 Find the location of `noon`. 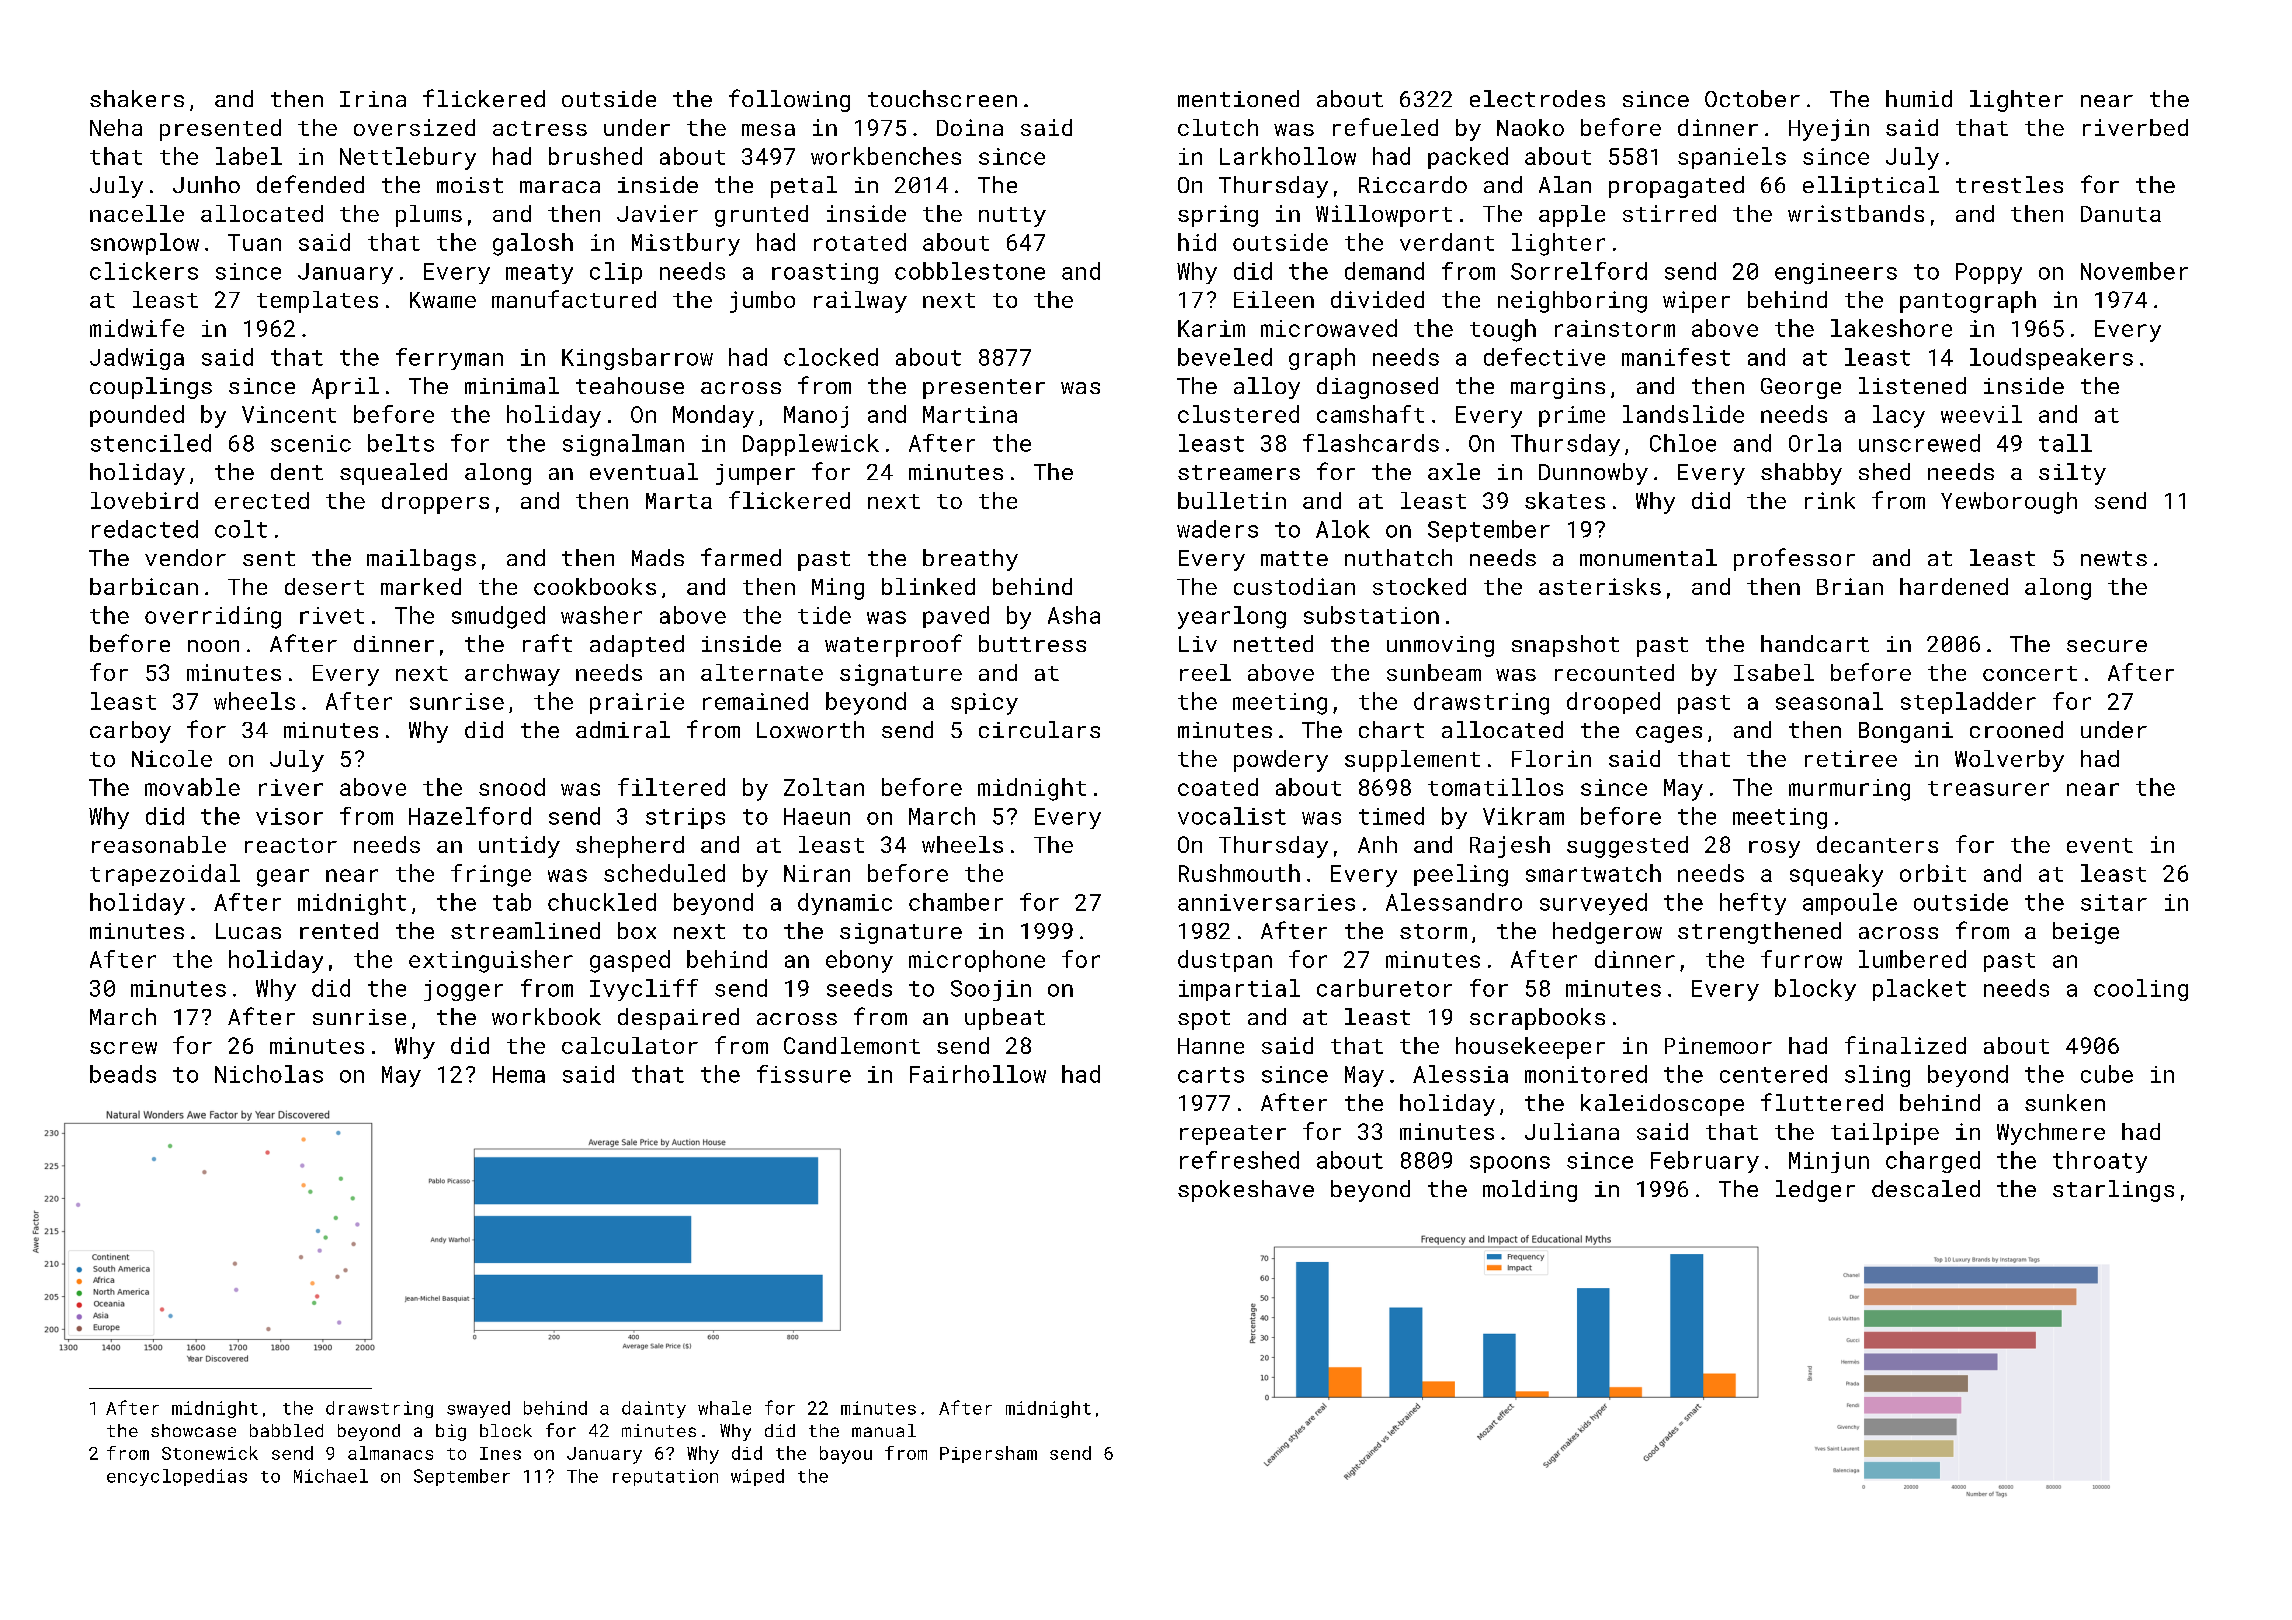

noon is located at coordinates (213, 646).
